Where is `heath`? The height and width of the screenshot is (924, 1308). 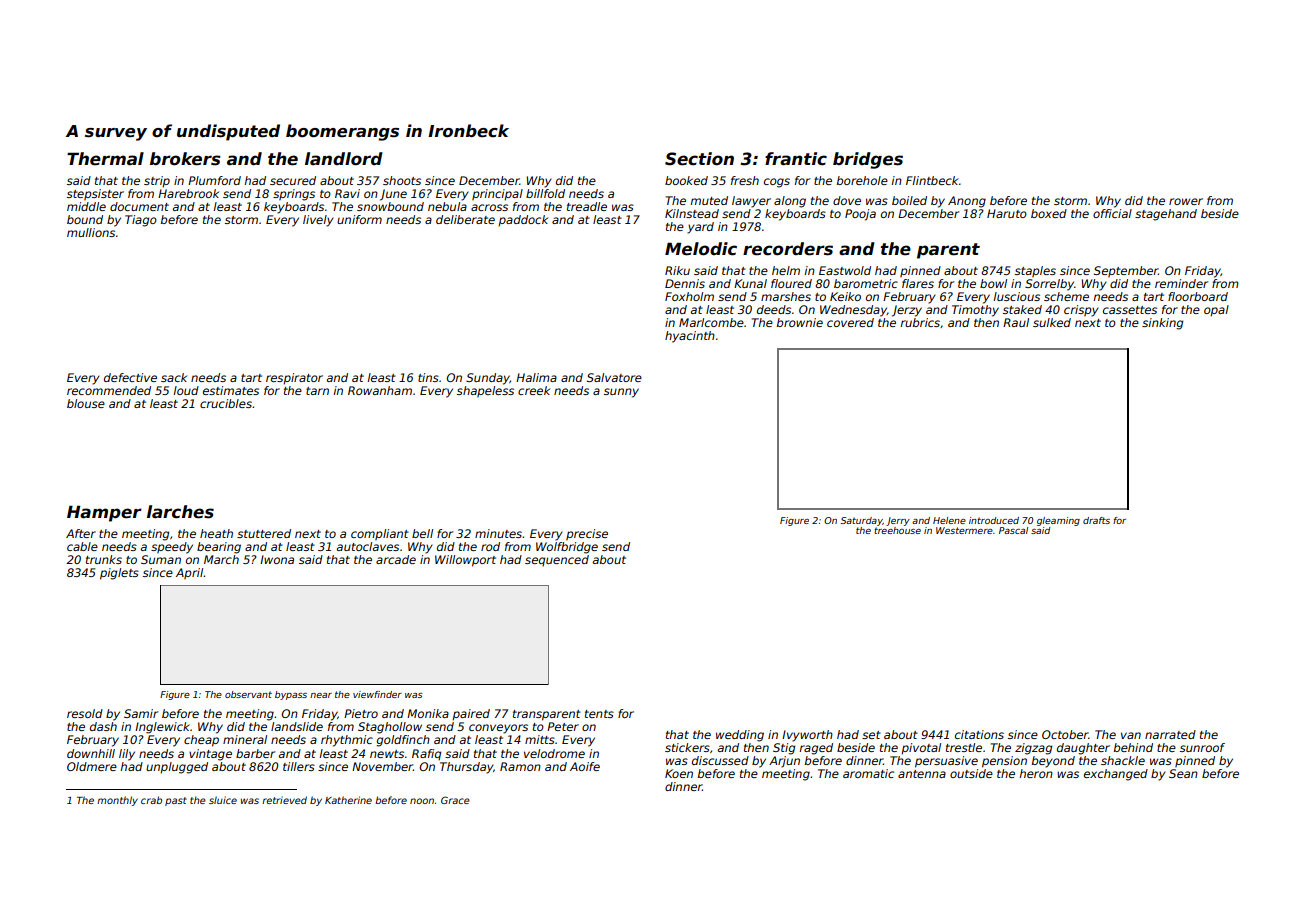 heath is located at coordinates (216, 533).
